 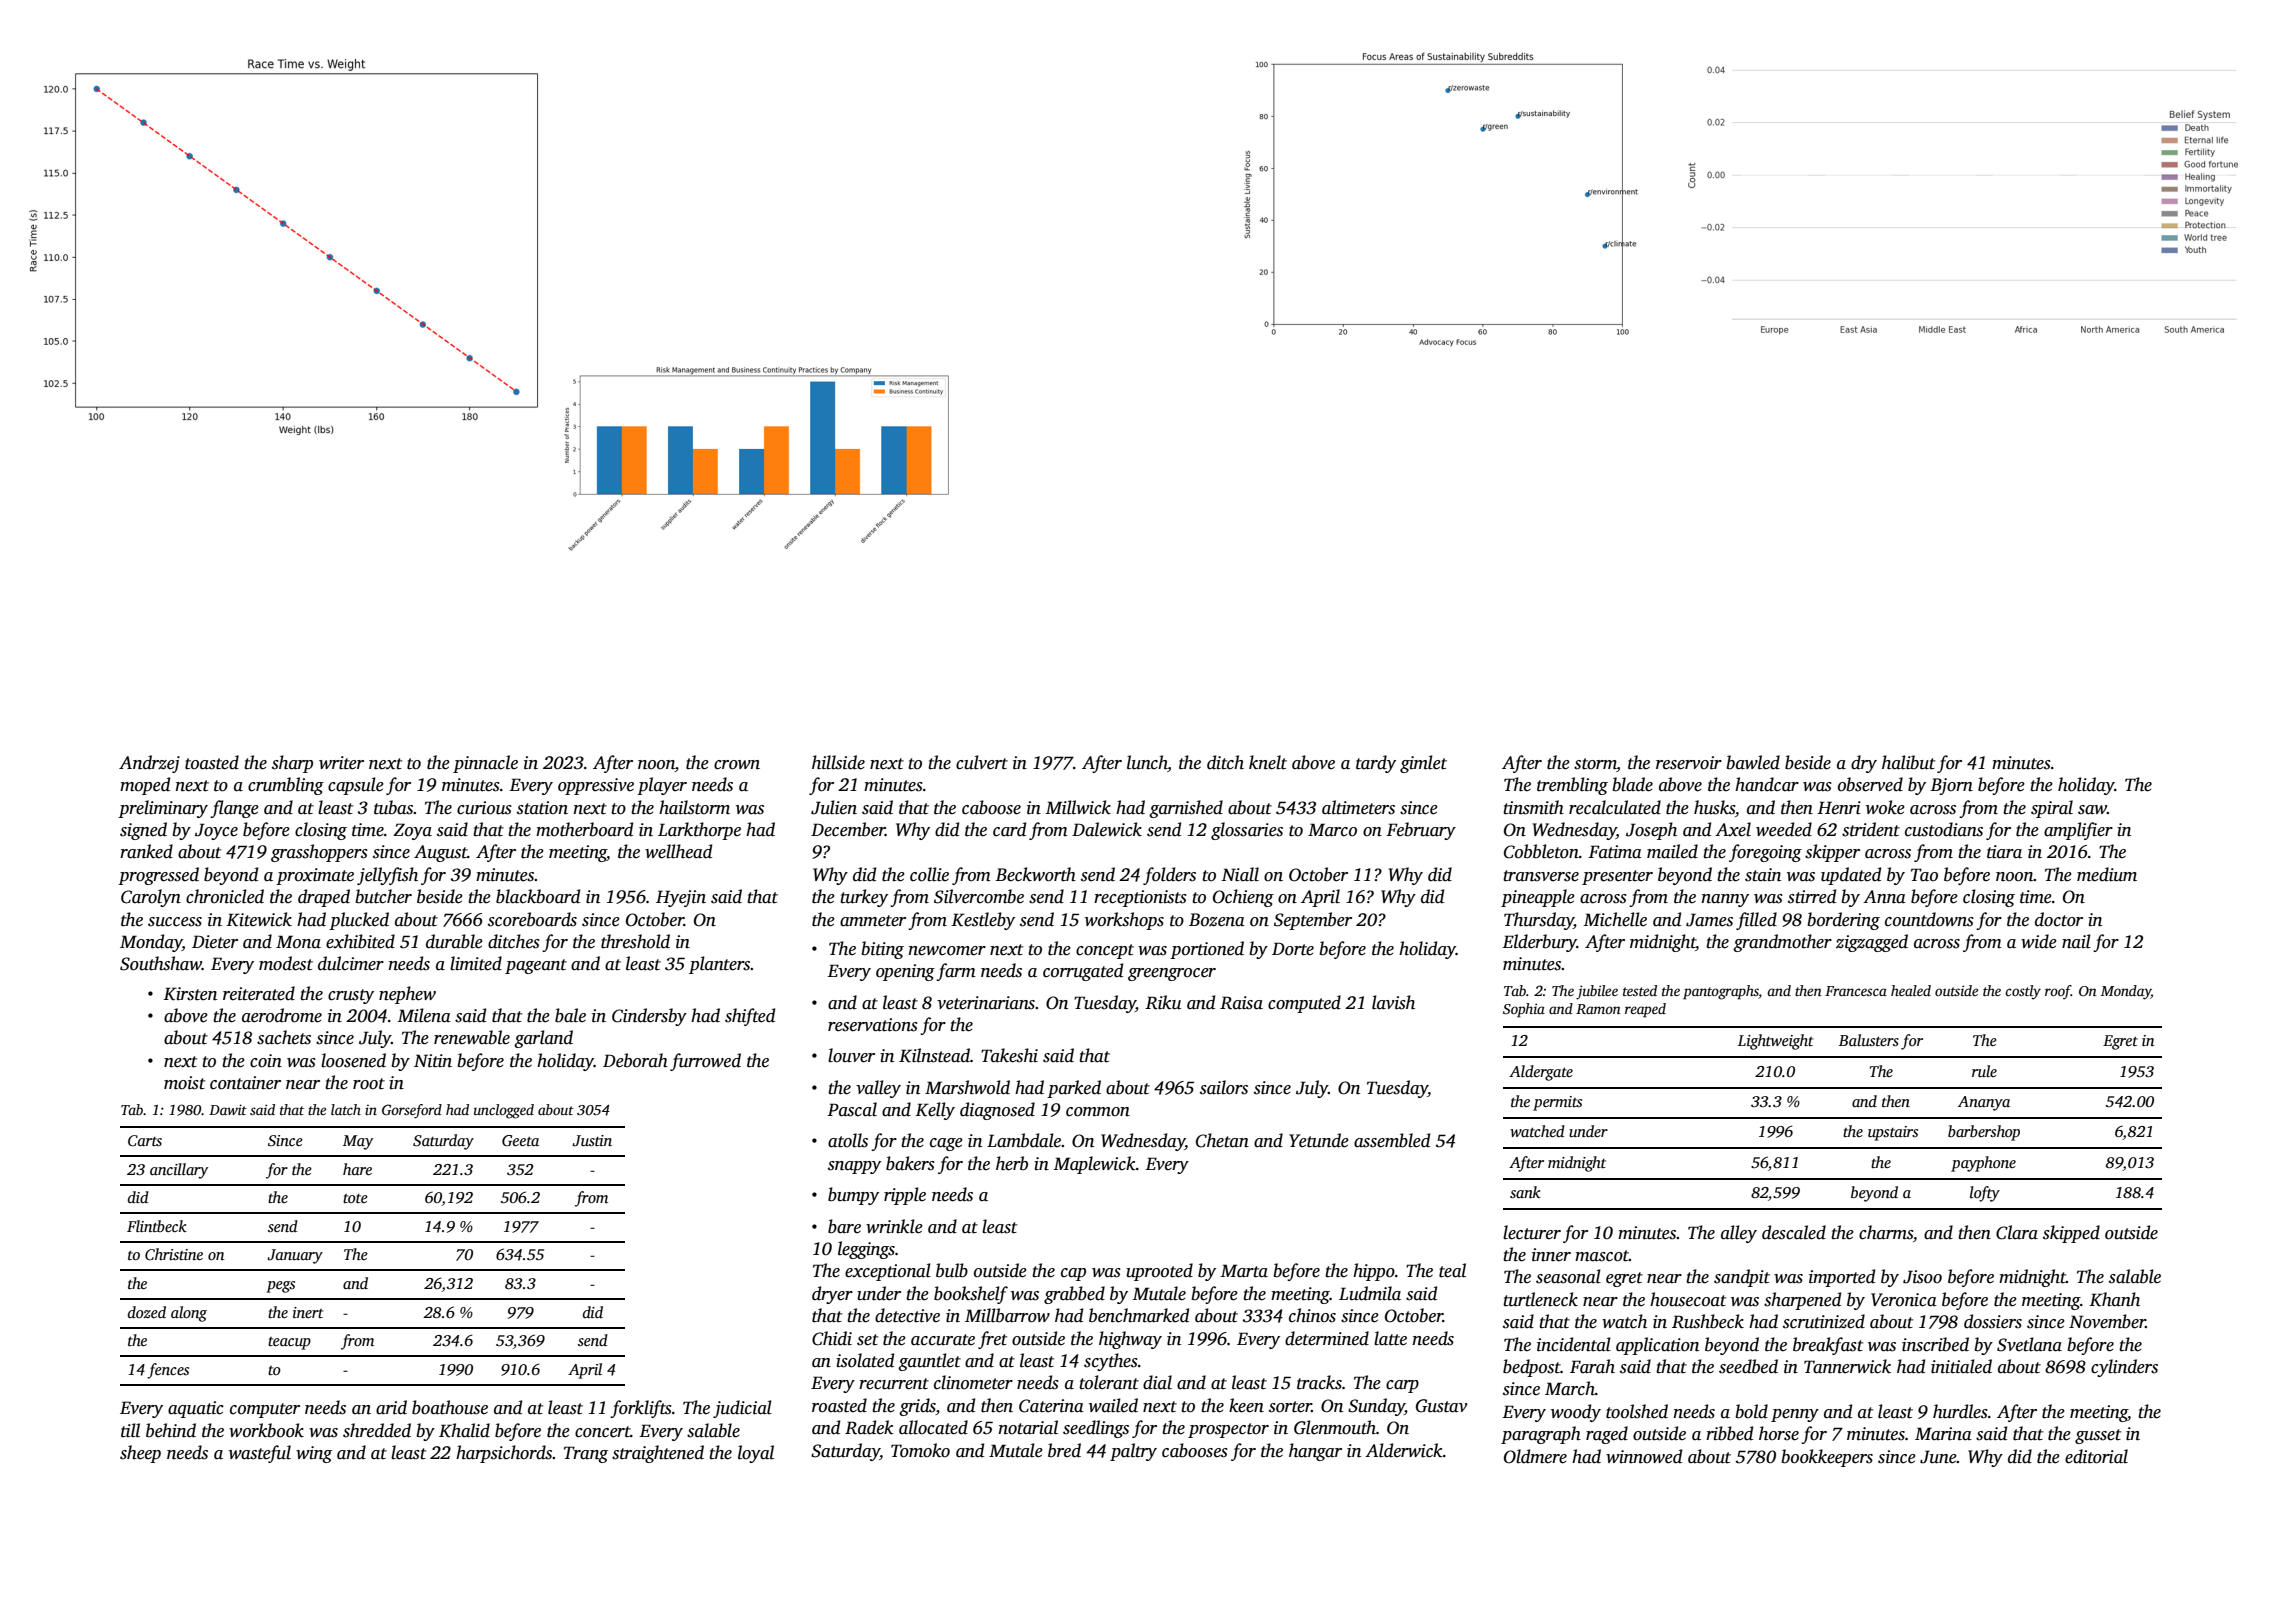 I want to click on pinnacle, so click(x=485, y=764).
